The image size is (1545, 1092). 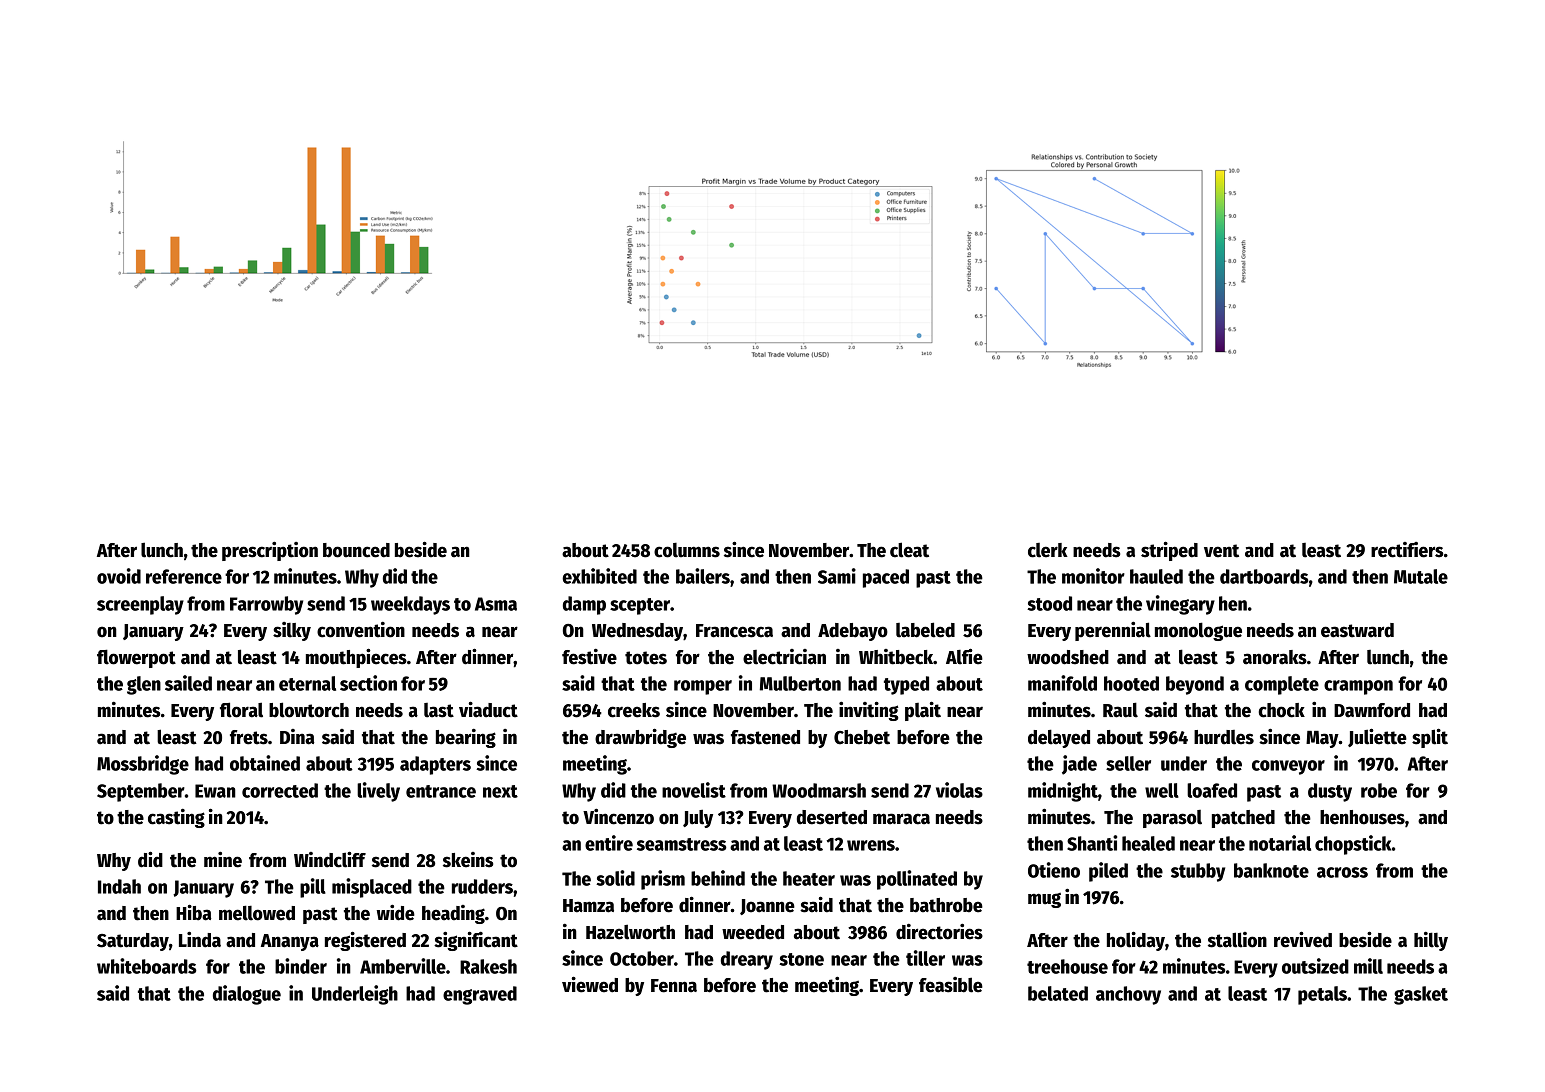 I want to click on scepter, so click(x=640, y=606).
